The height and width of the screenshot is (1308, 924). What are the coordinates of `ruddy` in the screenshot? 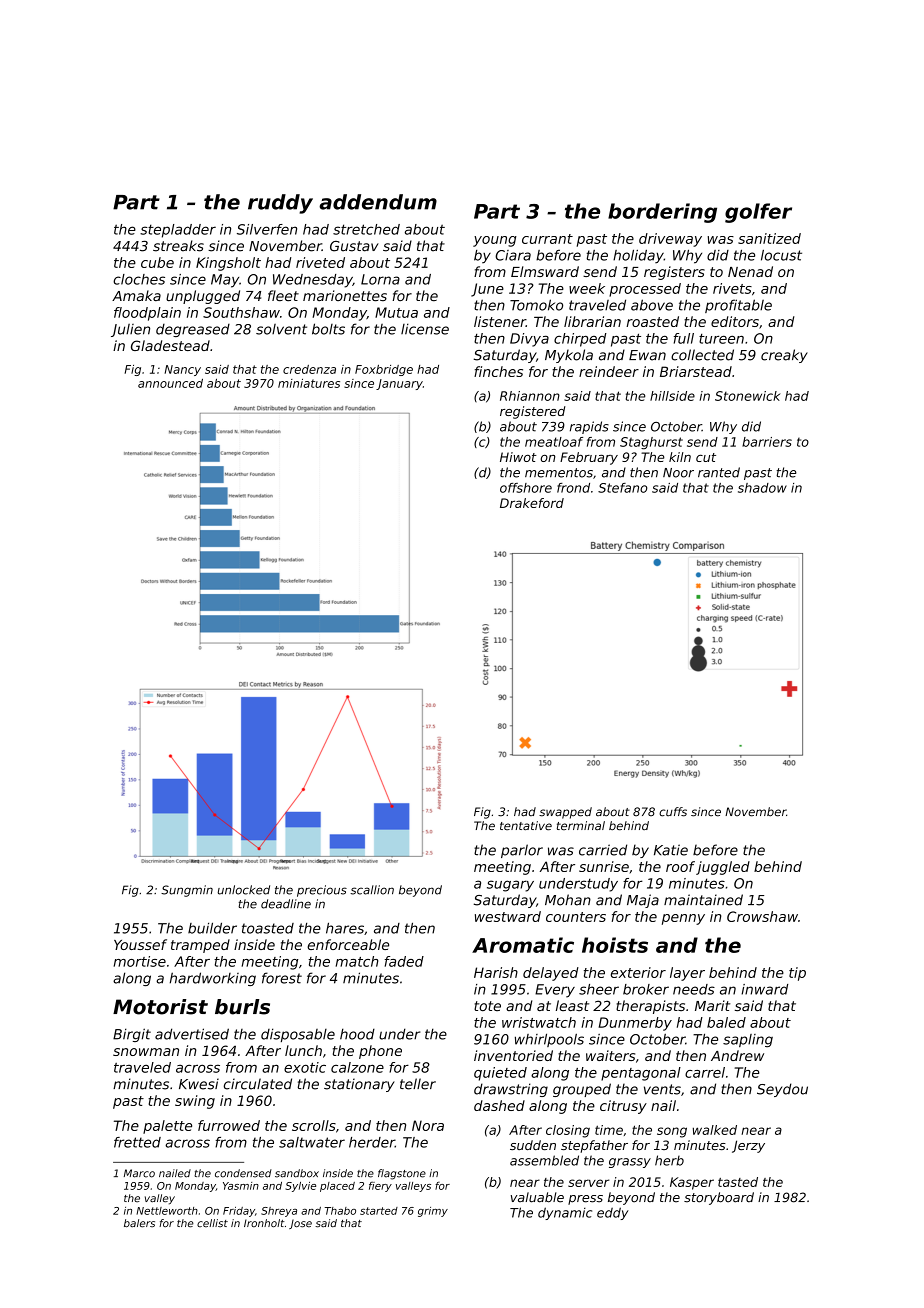 It's located at (280, 204).
